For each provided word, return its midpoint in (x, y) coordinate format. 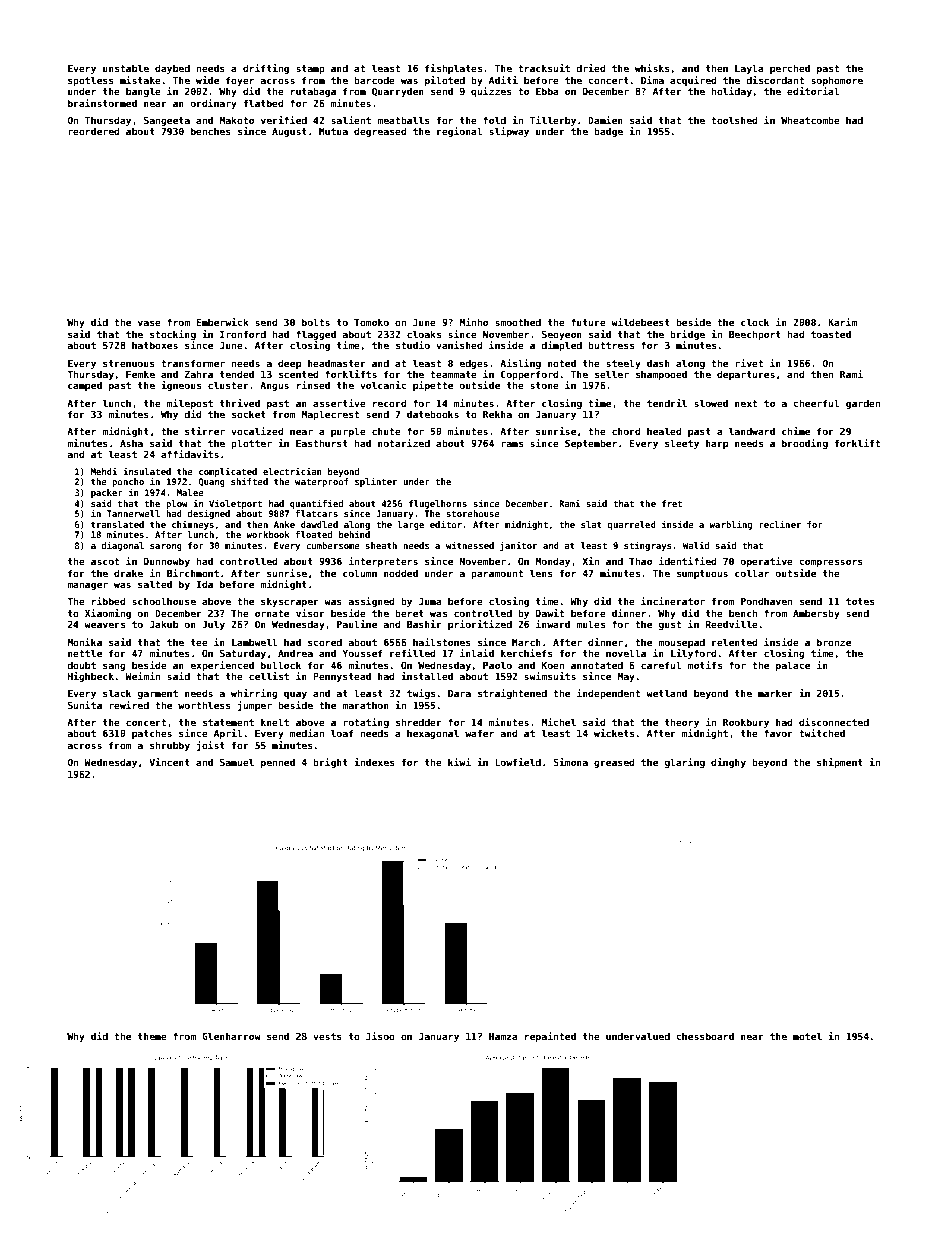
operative (766, 562)
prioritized (480, 625)
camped (85, 386)
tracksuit (544, 68)
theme (152, 1036)
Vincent (169, 762)
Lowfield (518, 762)
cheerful (816, 403)
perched (790, 69)
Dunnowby (167, 562)
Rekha (497, 414)
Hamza (503, 1036)
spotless (91, 81)
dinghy (728, 763)
